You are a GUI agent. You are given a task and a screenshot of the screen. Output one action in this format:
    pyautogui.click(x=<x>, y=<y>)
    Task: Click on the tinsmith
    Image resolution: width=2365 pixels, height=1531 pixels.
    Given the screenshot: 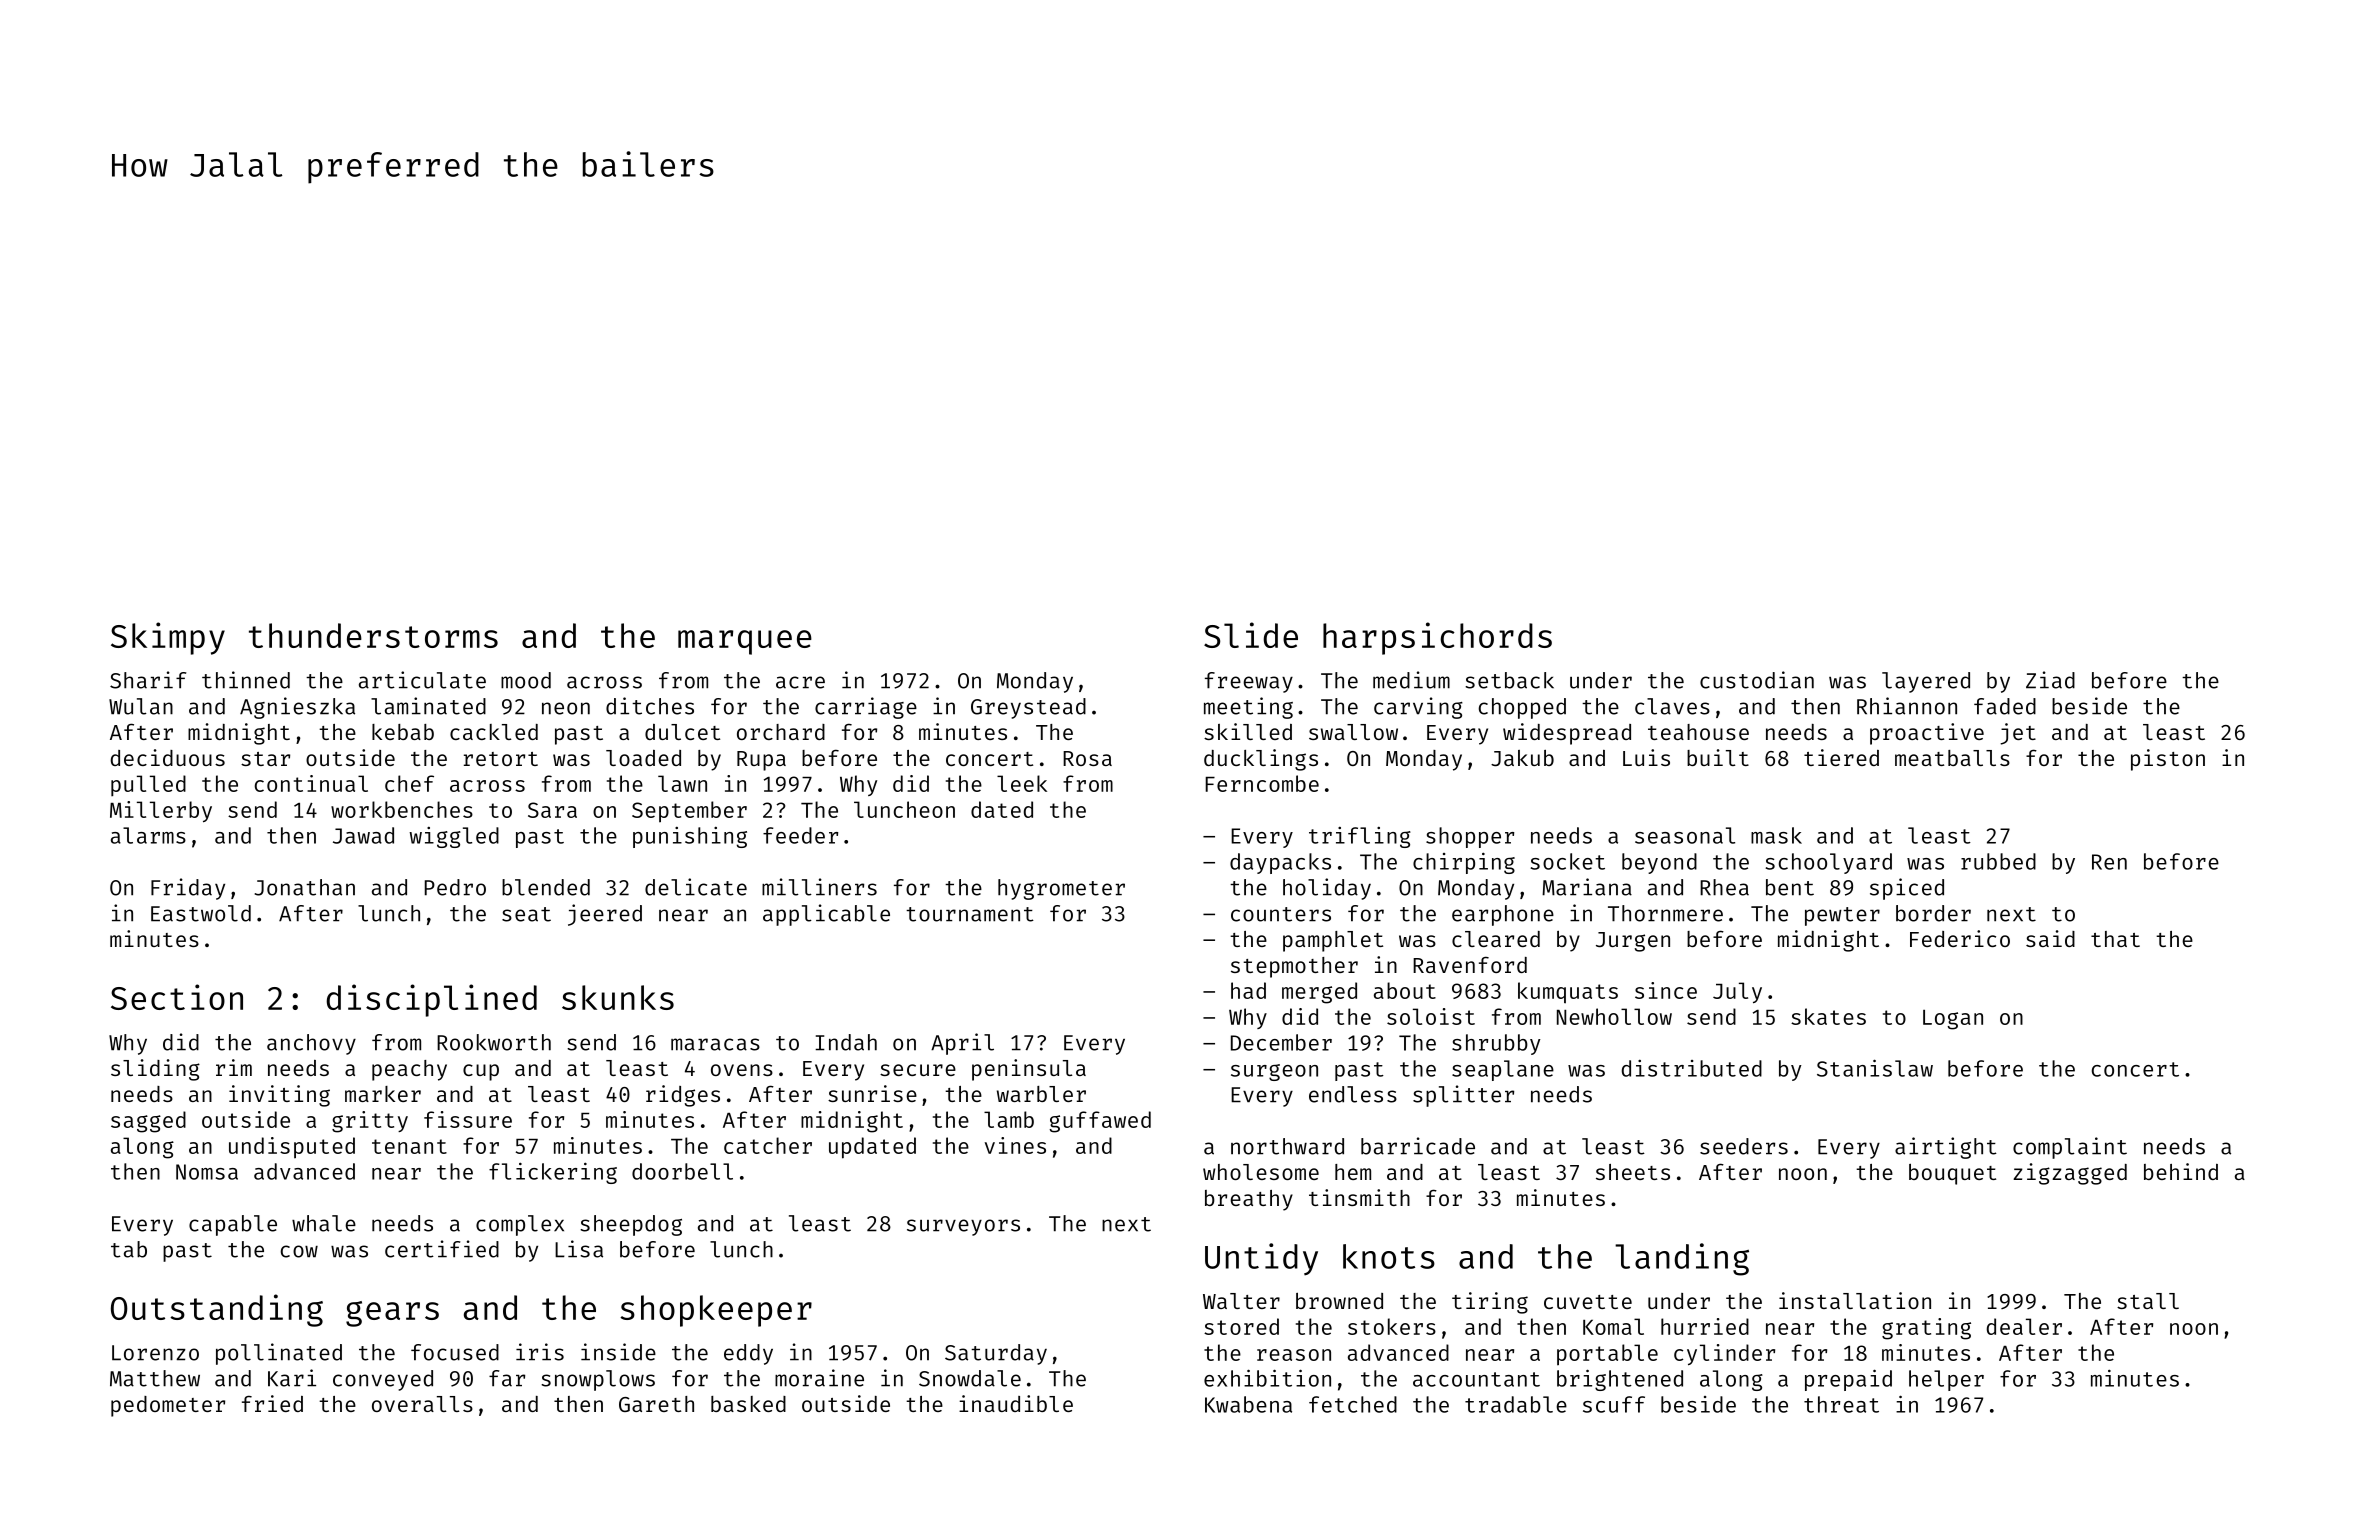 What is the action you would take?
    pyautogui.click(x=1359, y=1197)
